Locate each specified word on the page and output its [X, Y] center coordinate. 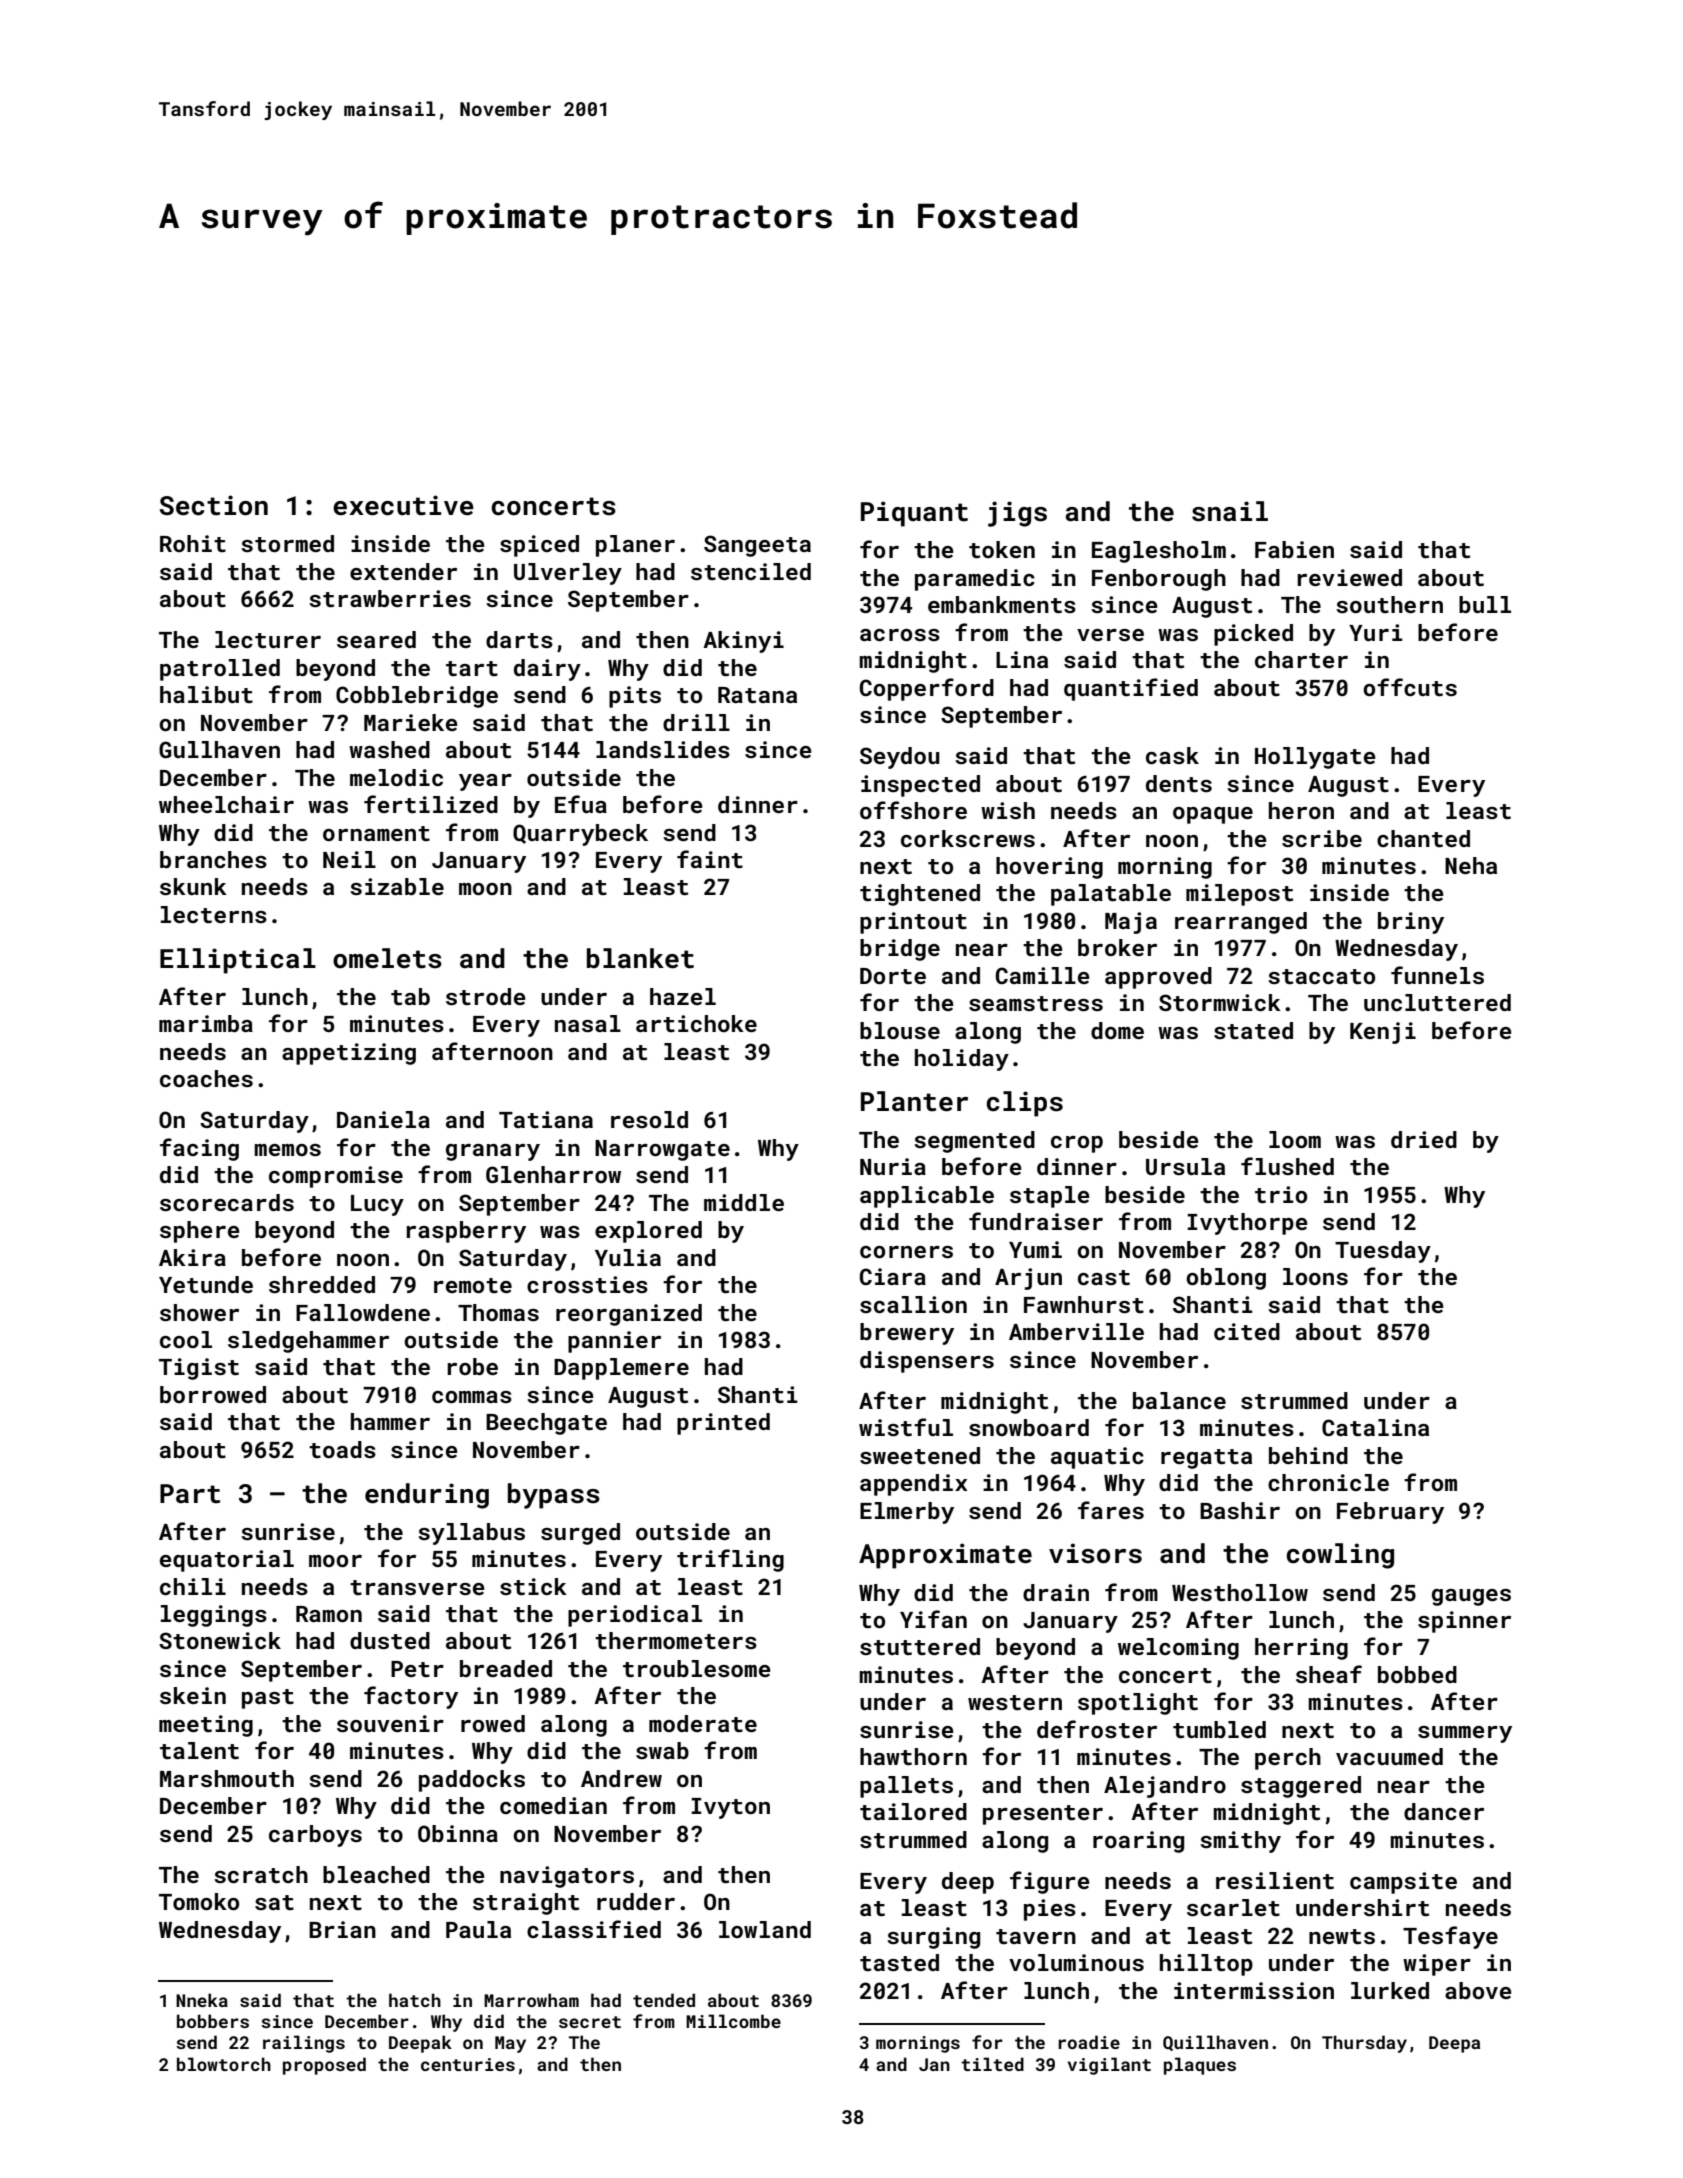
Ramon [329, 1614]
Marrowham [531, 2000]
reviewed [1349, 577]
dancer [1444, 1811]
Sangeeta [757, 546]
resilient [1275, 1880]
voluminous [1076, 1962]
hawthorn [913, 1756]
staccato [1321, 976]
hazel [683, 996]
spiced [539, 546]
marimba [206, 1023]
